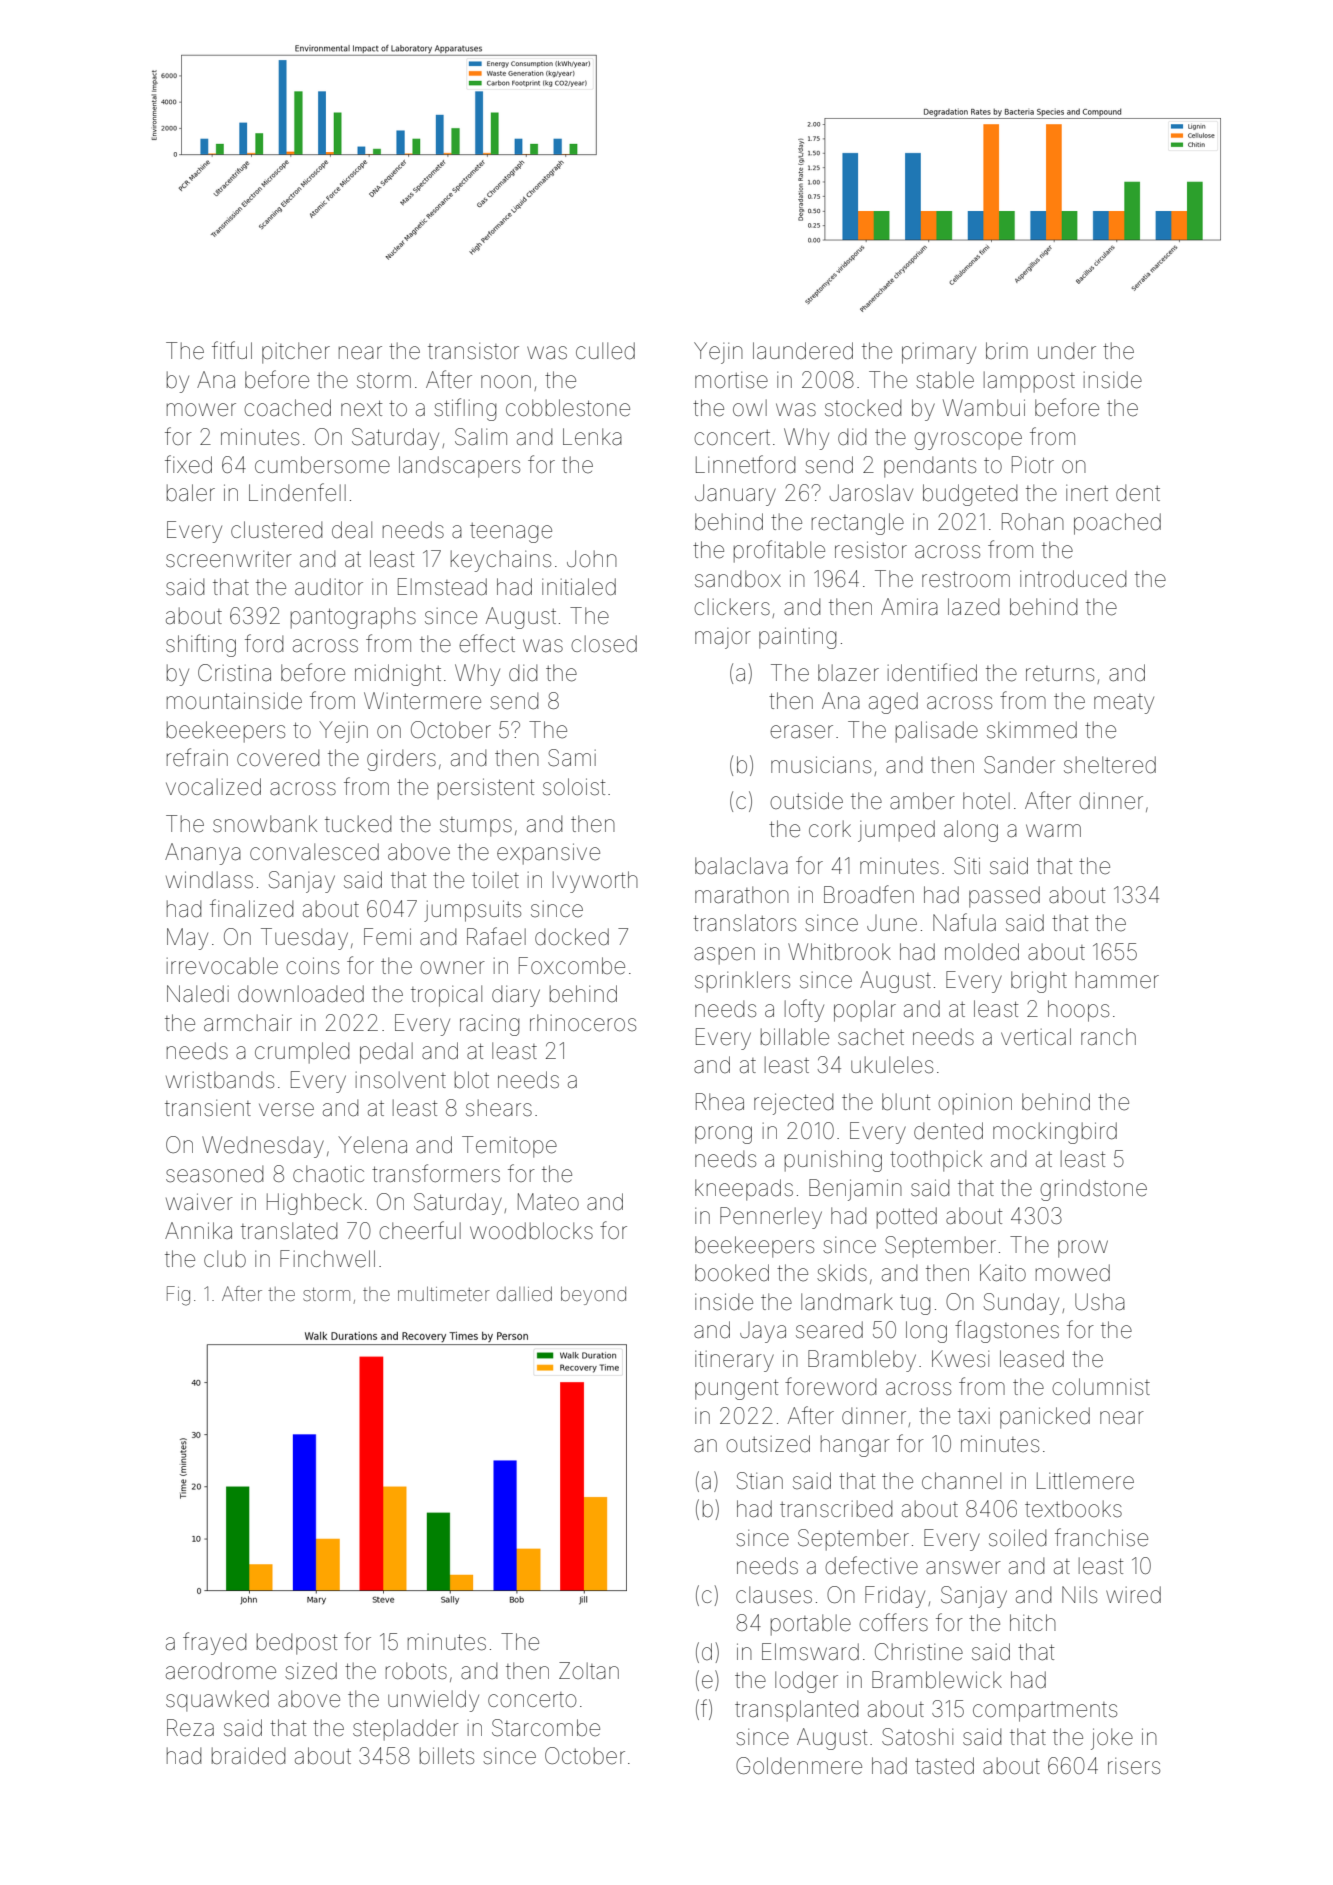 The height and width of the screenshot is (1885, 1333). Describe the element at coordinates (416, 1671) in the screenshot. I see `robots` at that location.
